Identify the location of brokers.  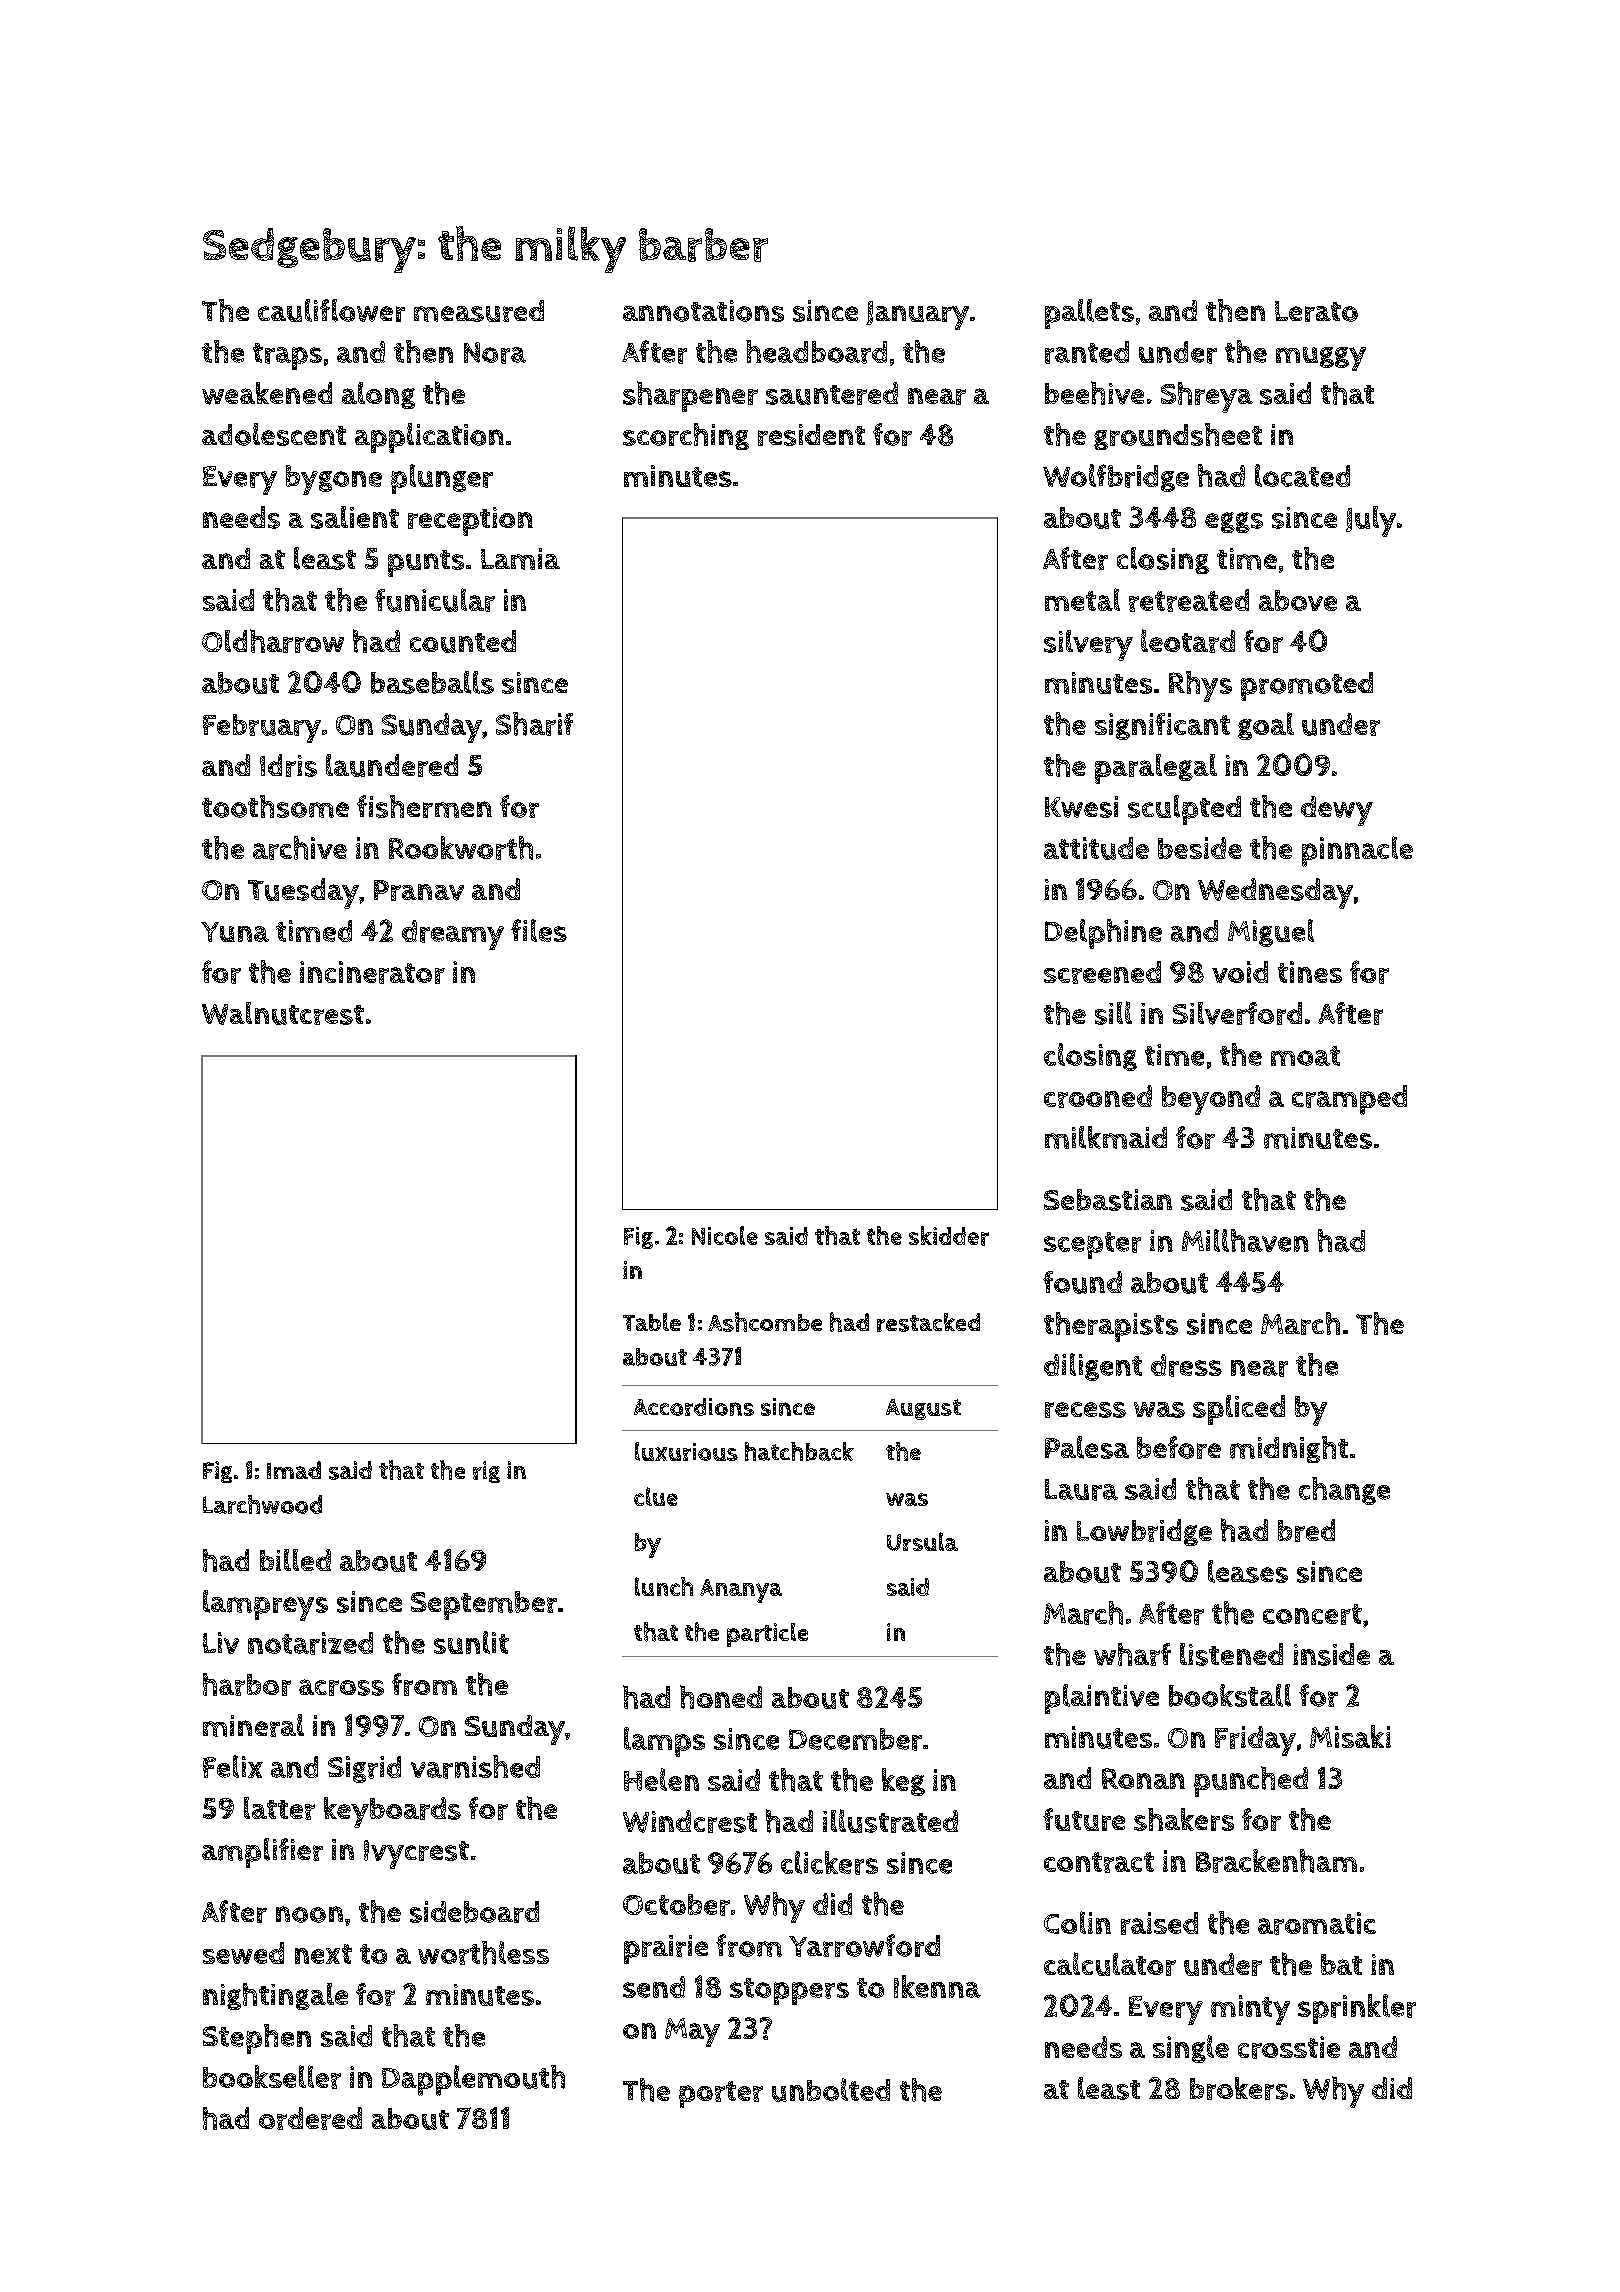
(1239, 2088).
